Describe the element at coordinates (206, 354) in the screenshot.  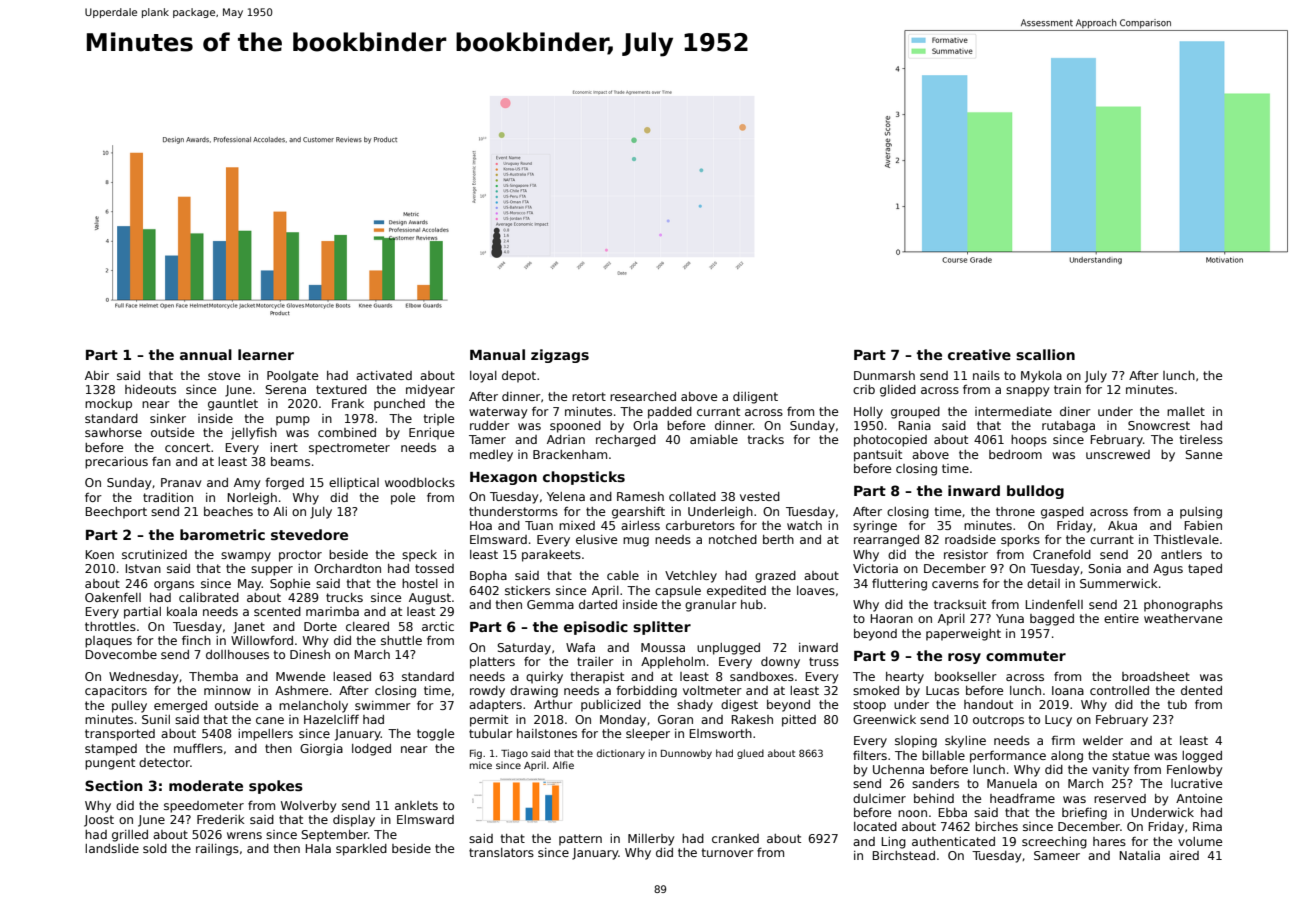
I see `annual` at that location.
